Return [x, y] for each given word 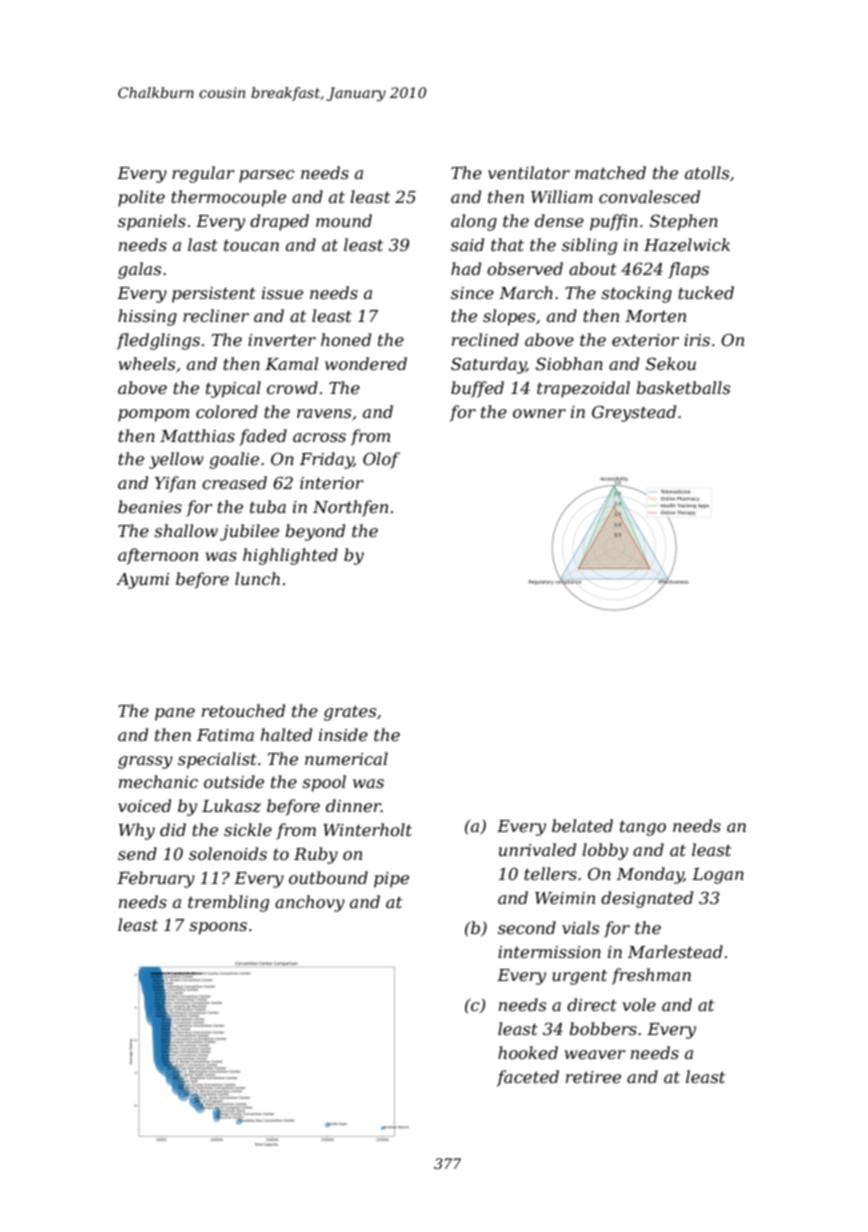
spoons [218, 928]
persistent [214, 295]
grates [350, 713]
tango [643, 828]
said [467, 244]
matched [610, 172]
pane [175, 714]
